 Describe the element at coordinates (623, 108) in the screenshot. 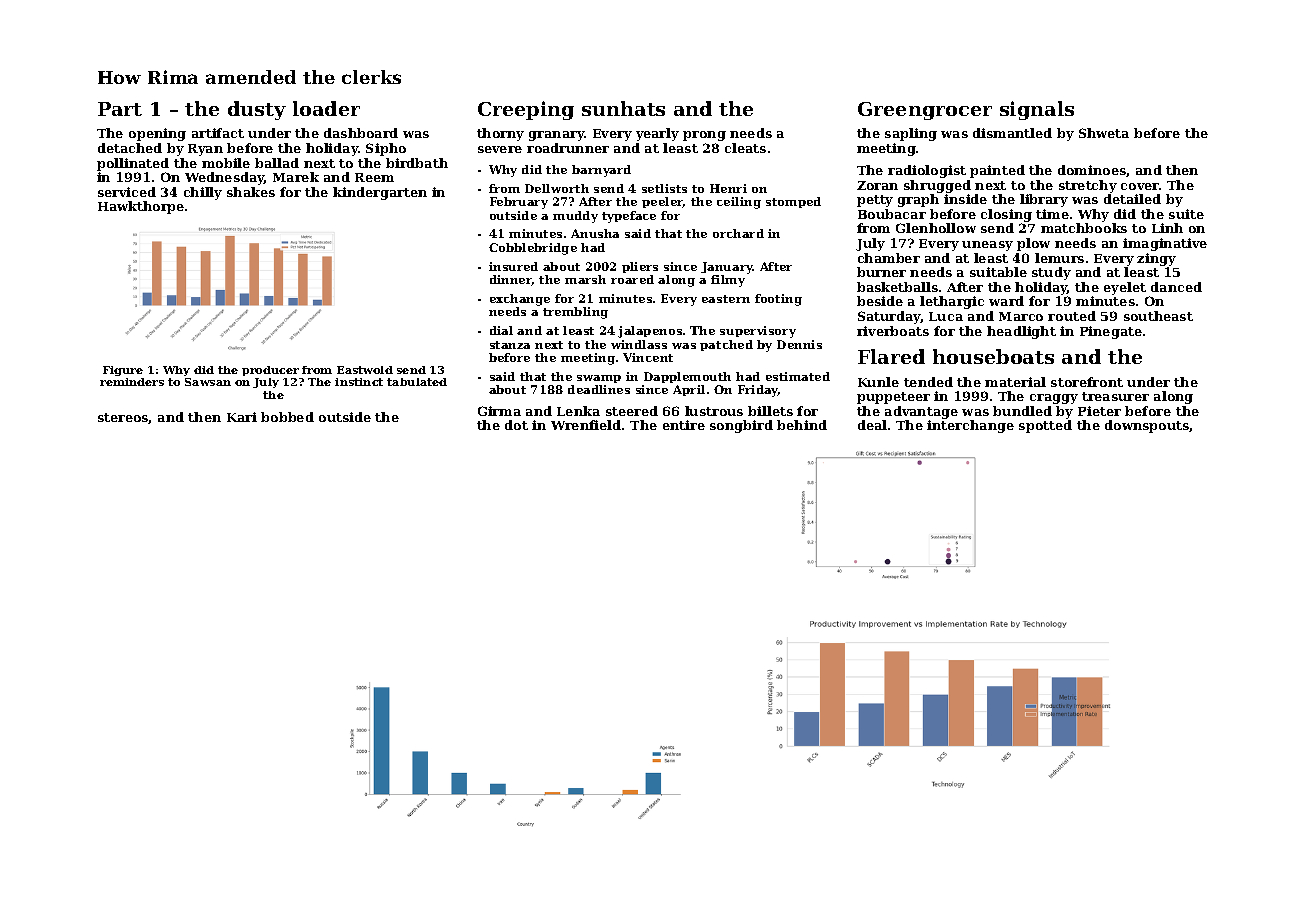

I see `sunhats` at that location.
